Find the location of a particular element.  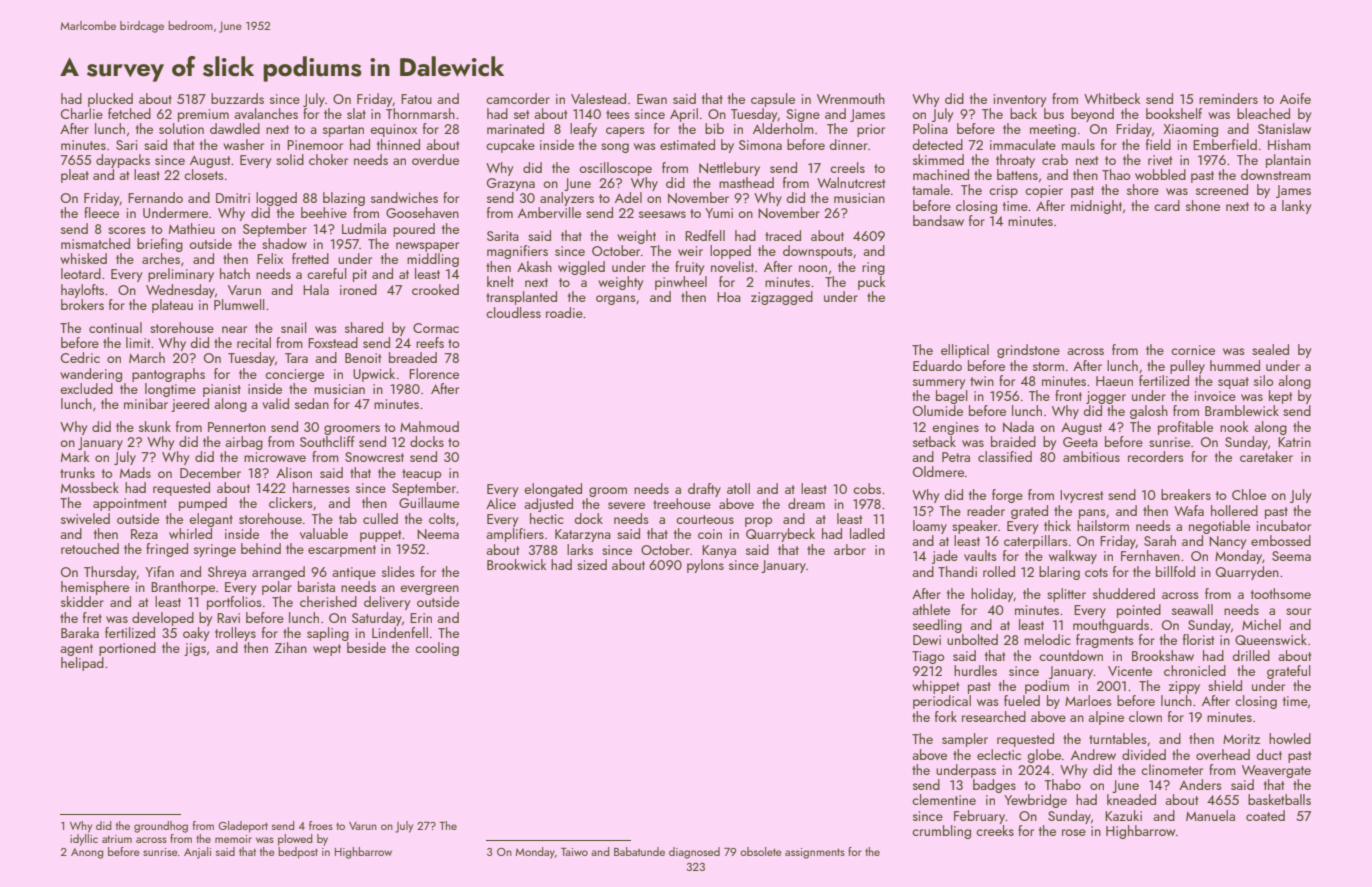

lopped is located at coordinates (730, 252).
